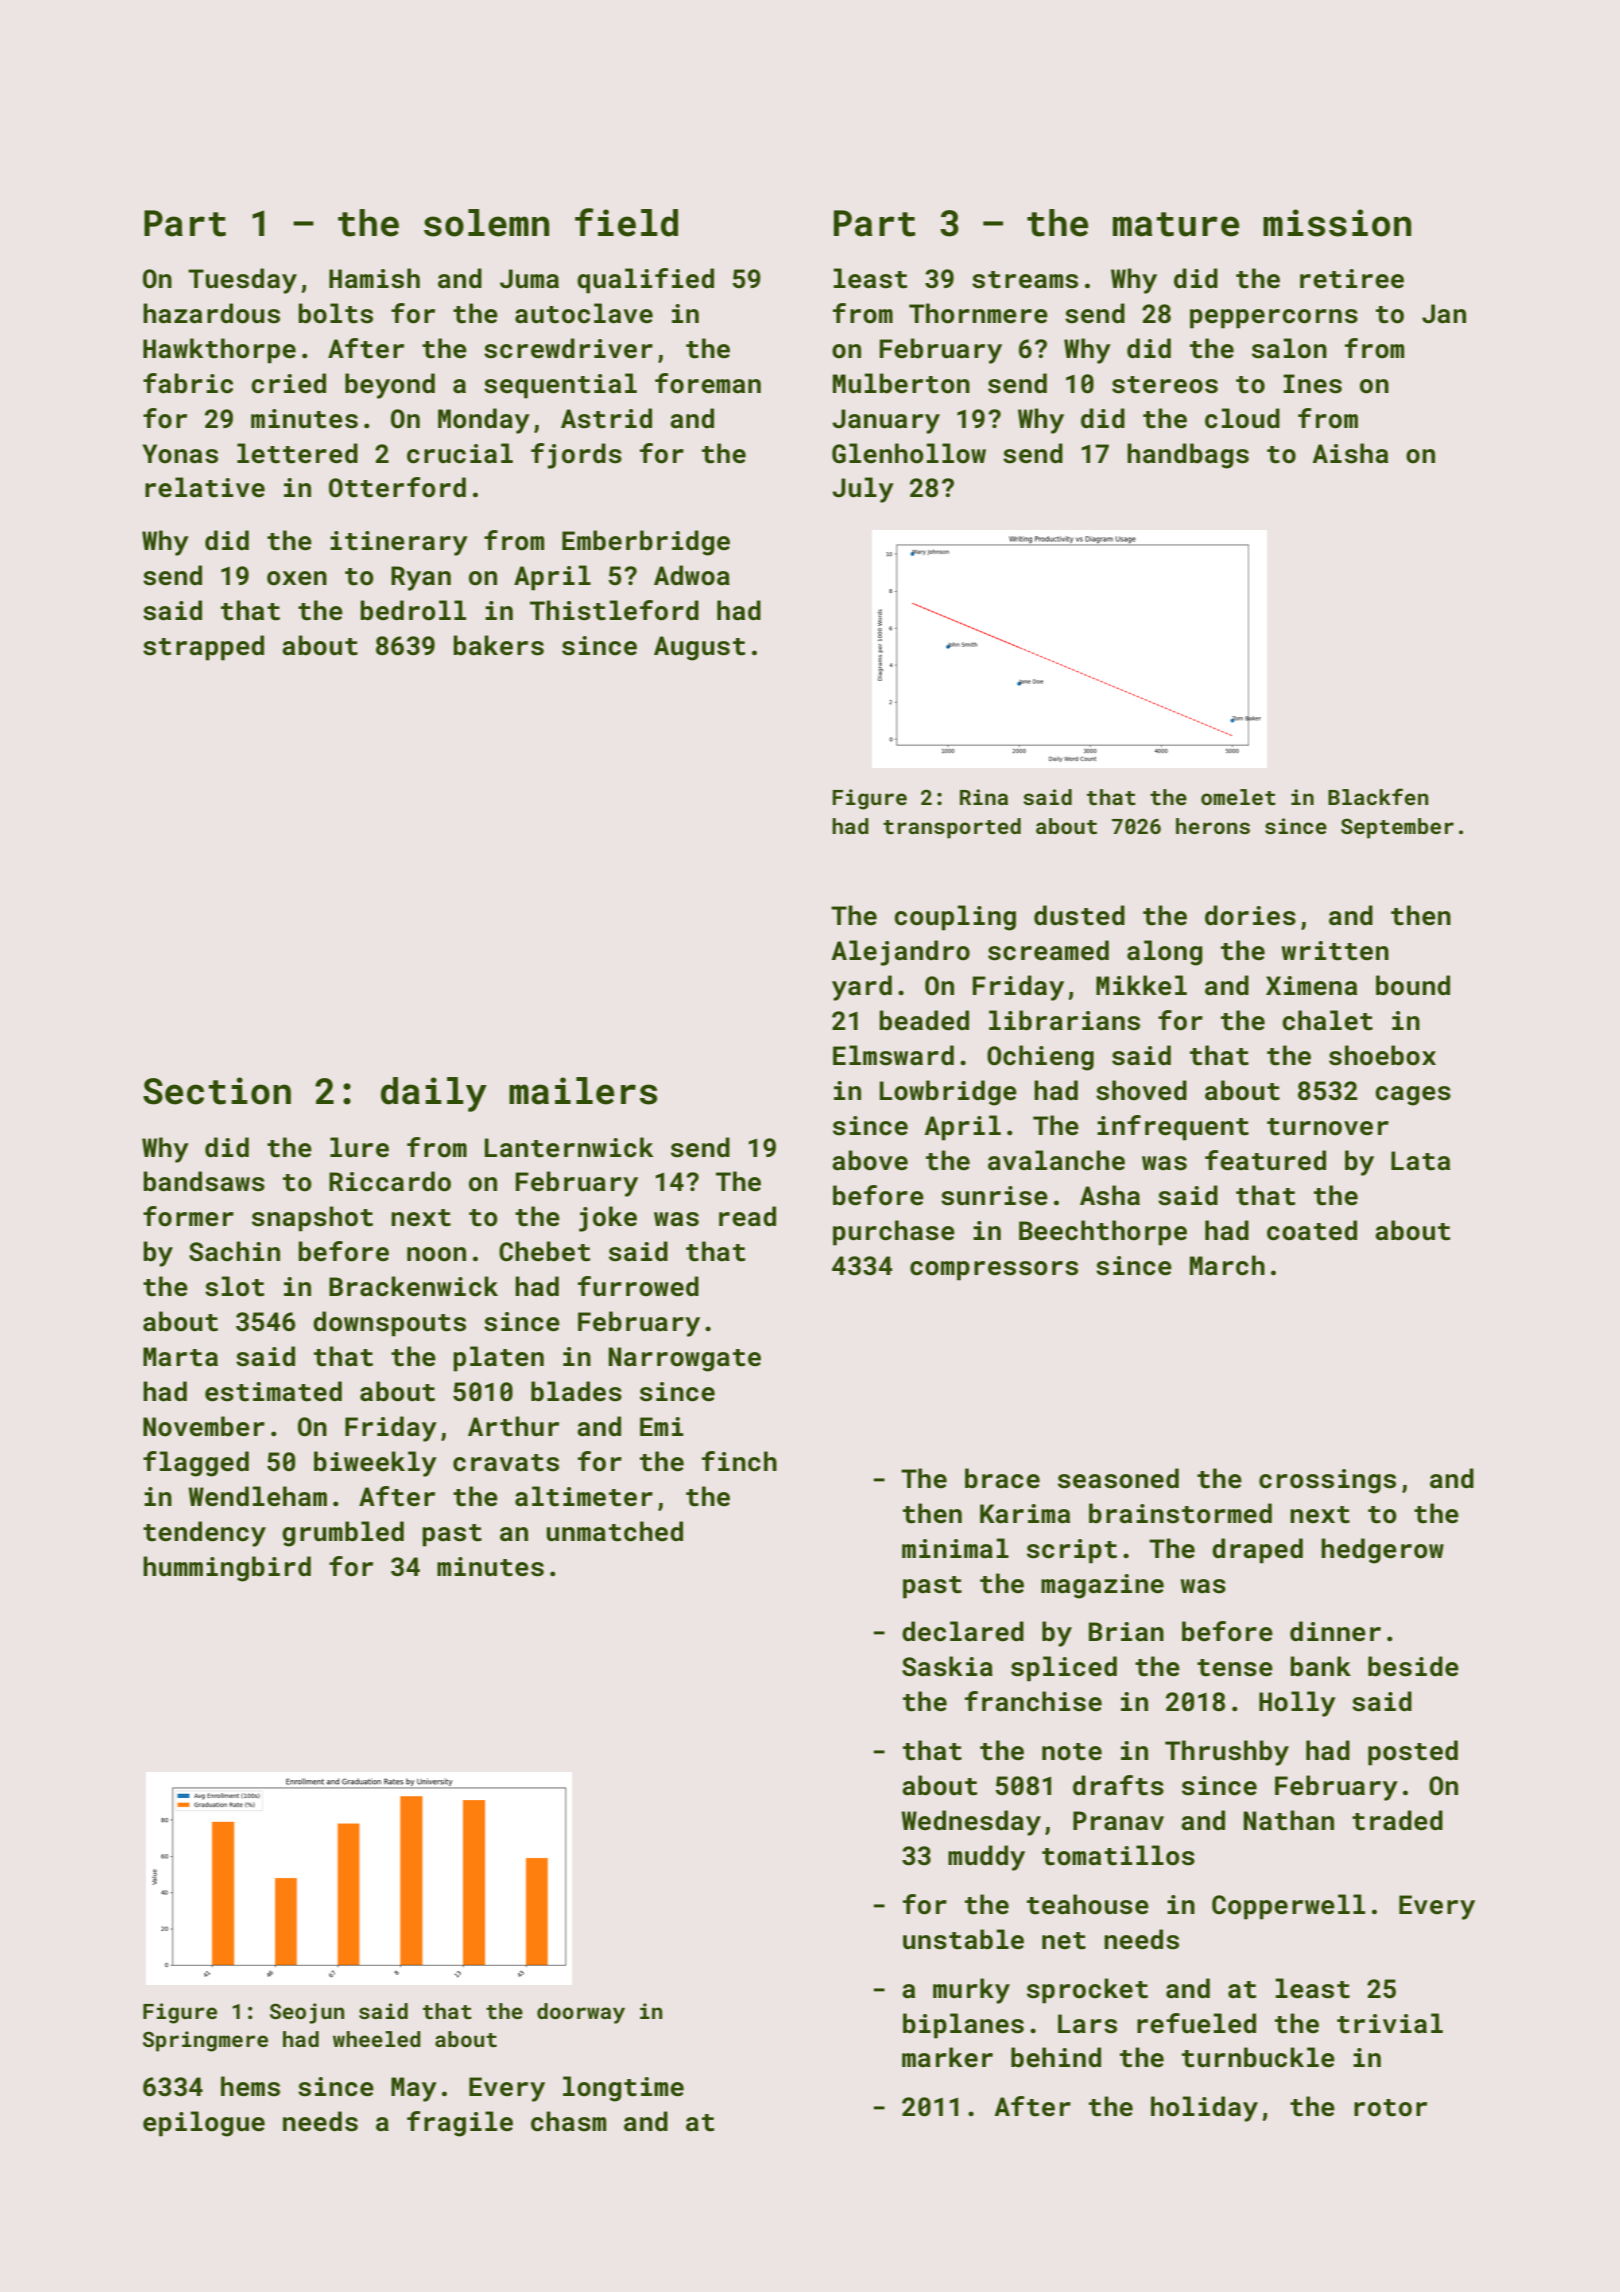 The height and width of the document is (2292, 1620). What do you see at coordinates (1337, 223) in the document?
I see `mission` at bounding box center [1337, 223].
